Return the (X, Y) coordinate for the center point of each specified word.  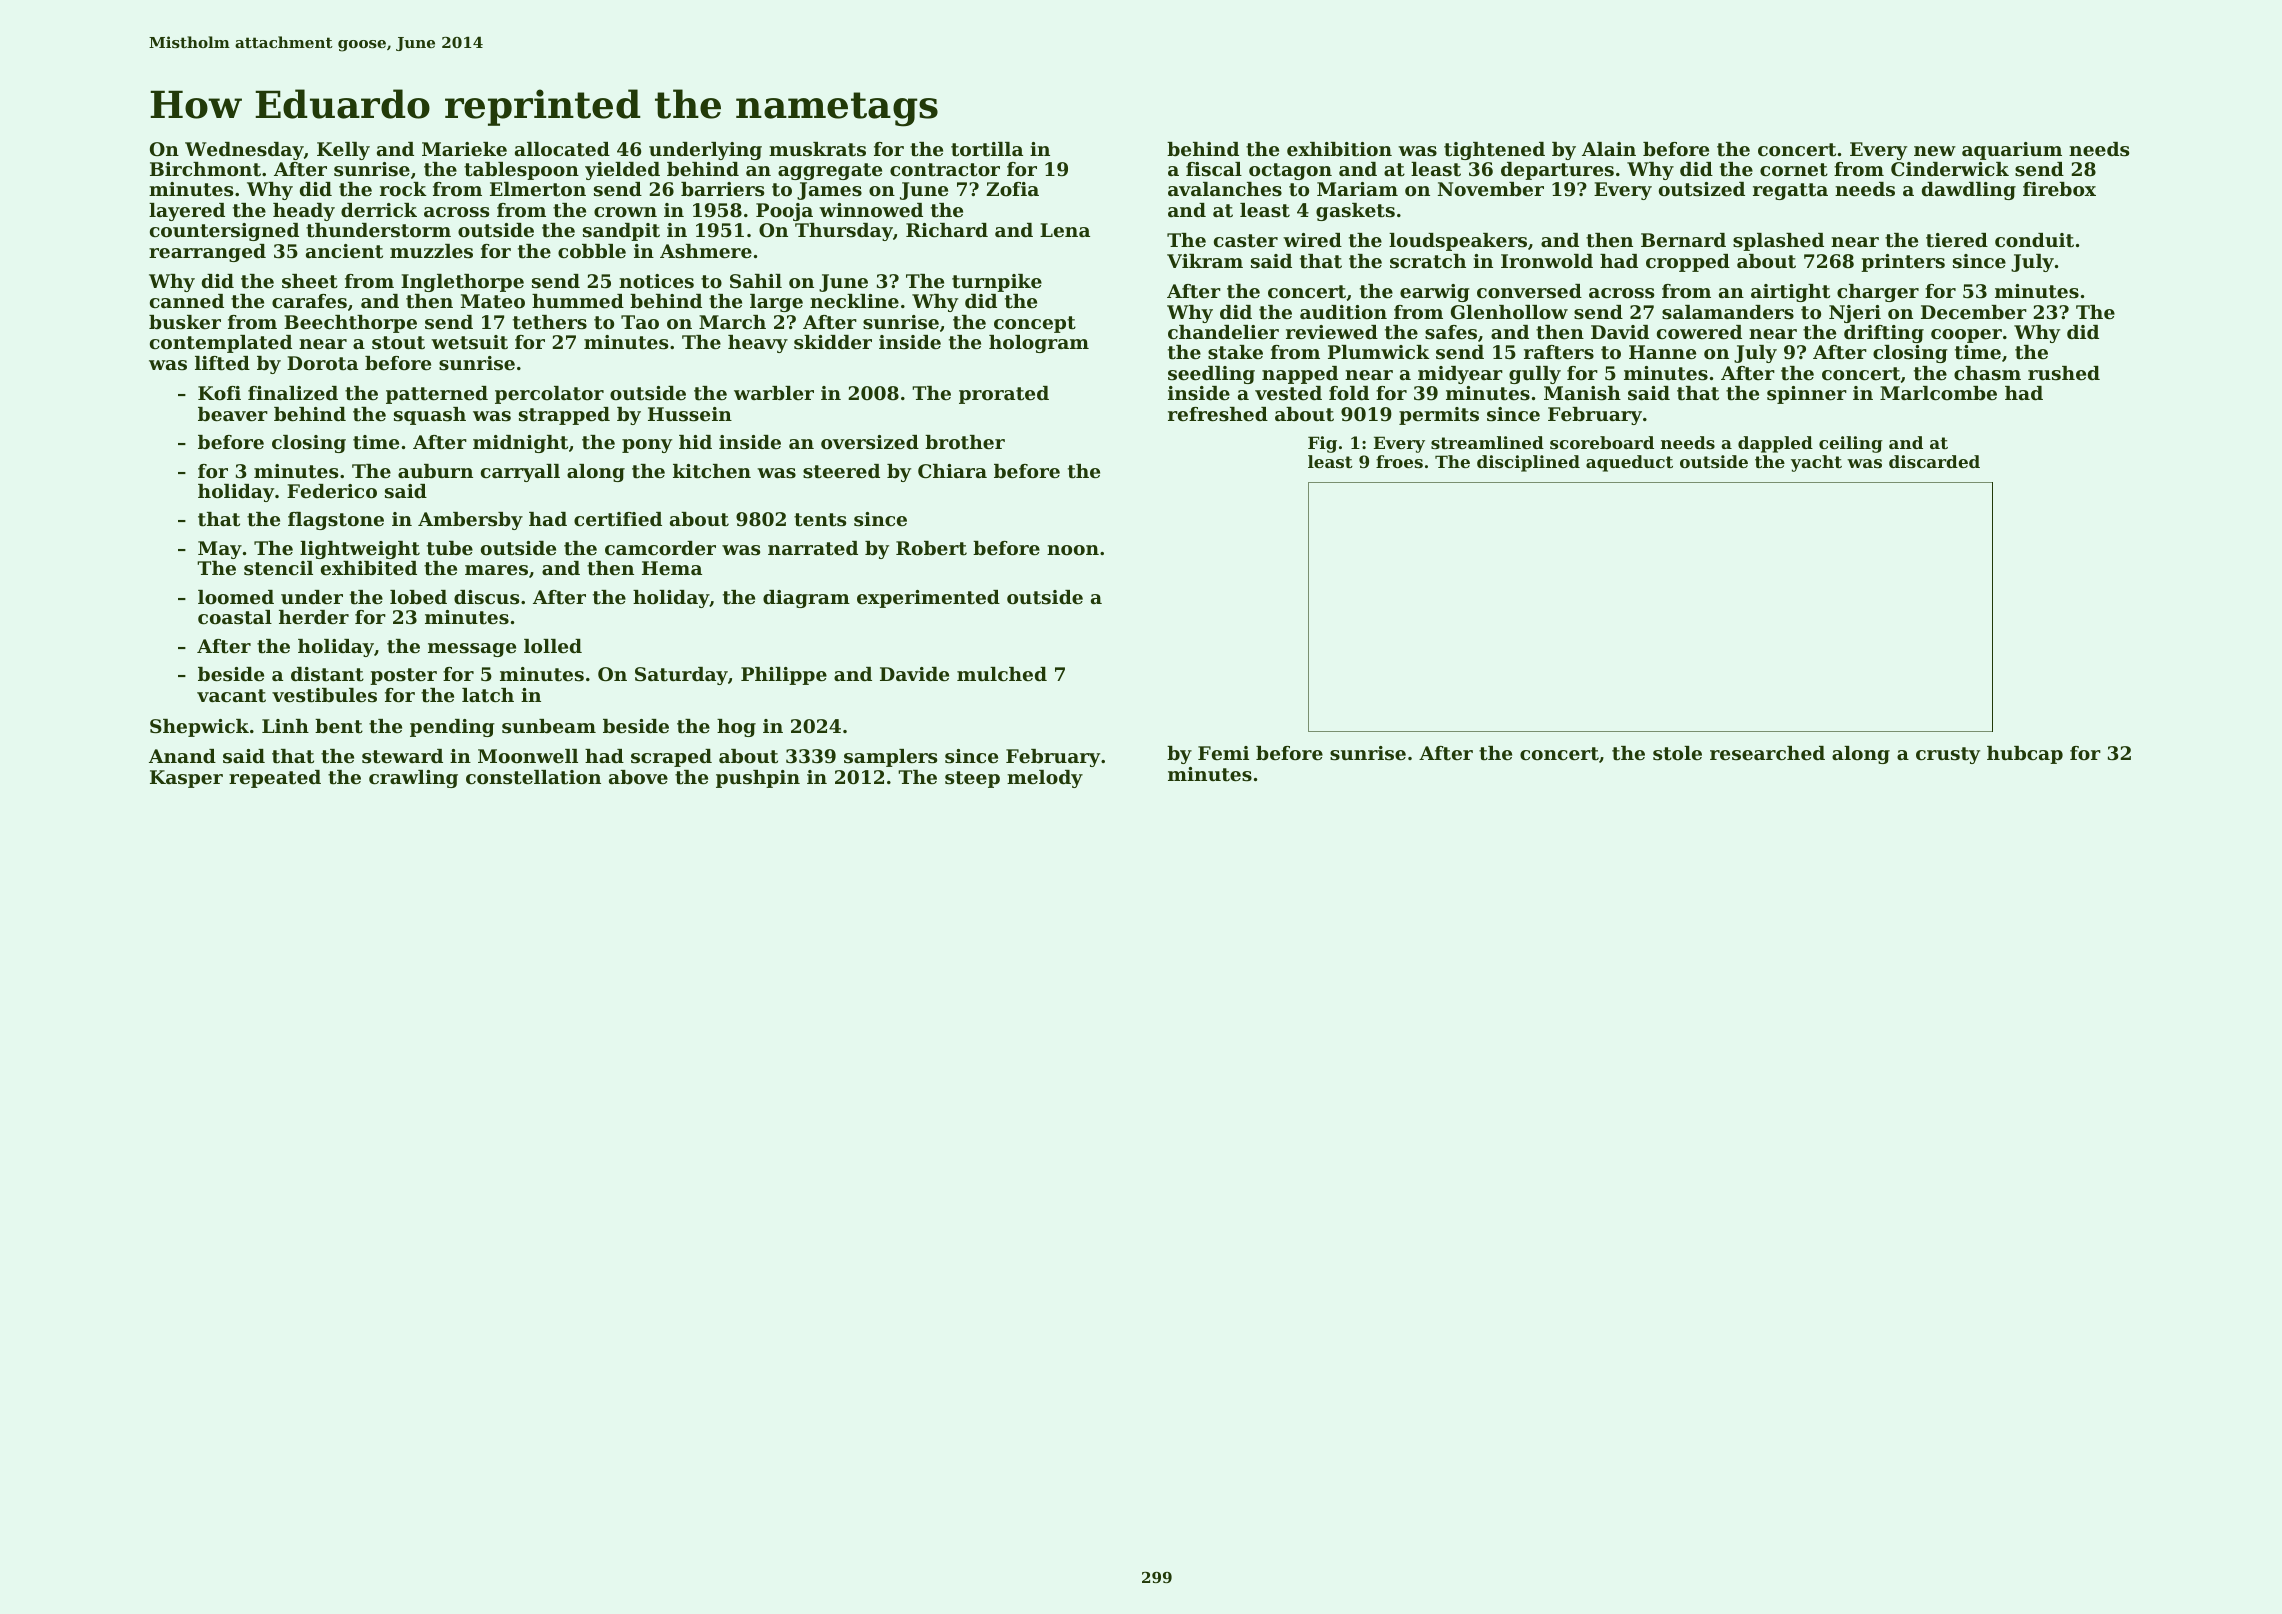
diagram (806, 599)
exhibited (369, 568)
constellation (533, 777)
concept (1035, 324)
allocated (562, 149)
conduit (2034, 240)
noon (1073, 550)
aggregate (830, 171)
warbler (774, 393)
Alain (1609, 149)
